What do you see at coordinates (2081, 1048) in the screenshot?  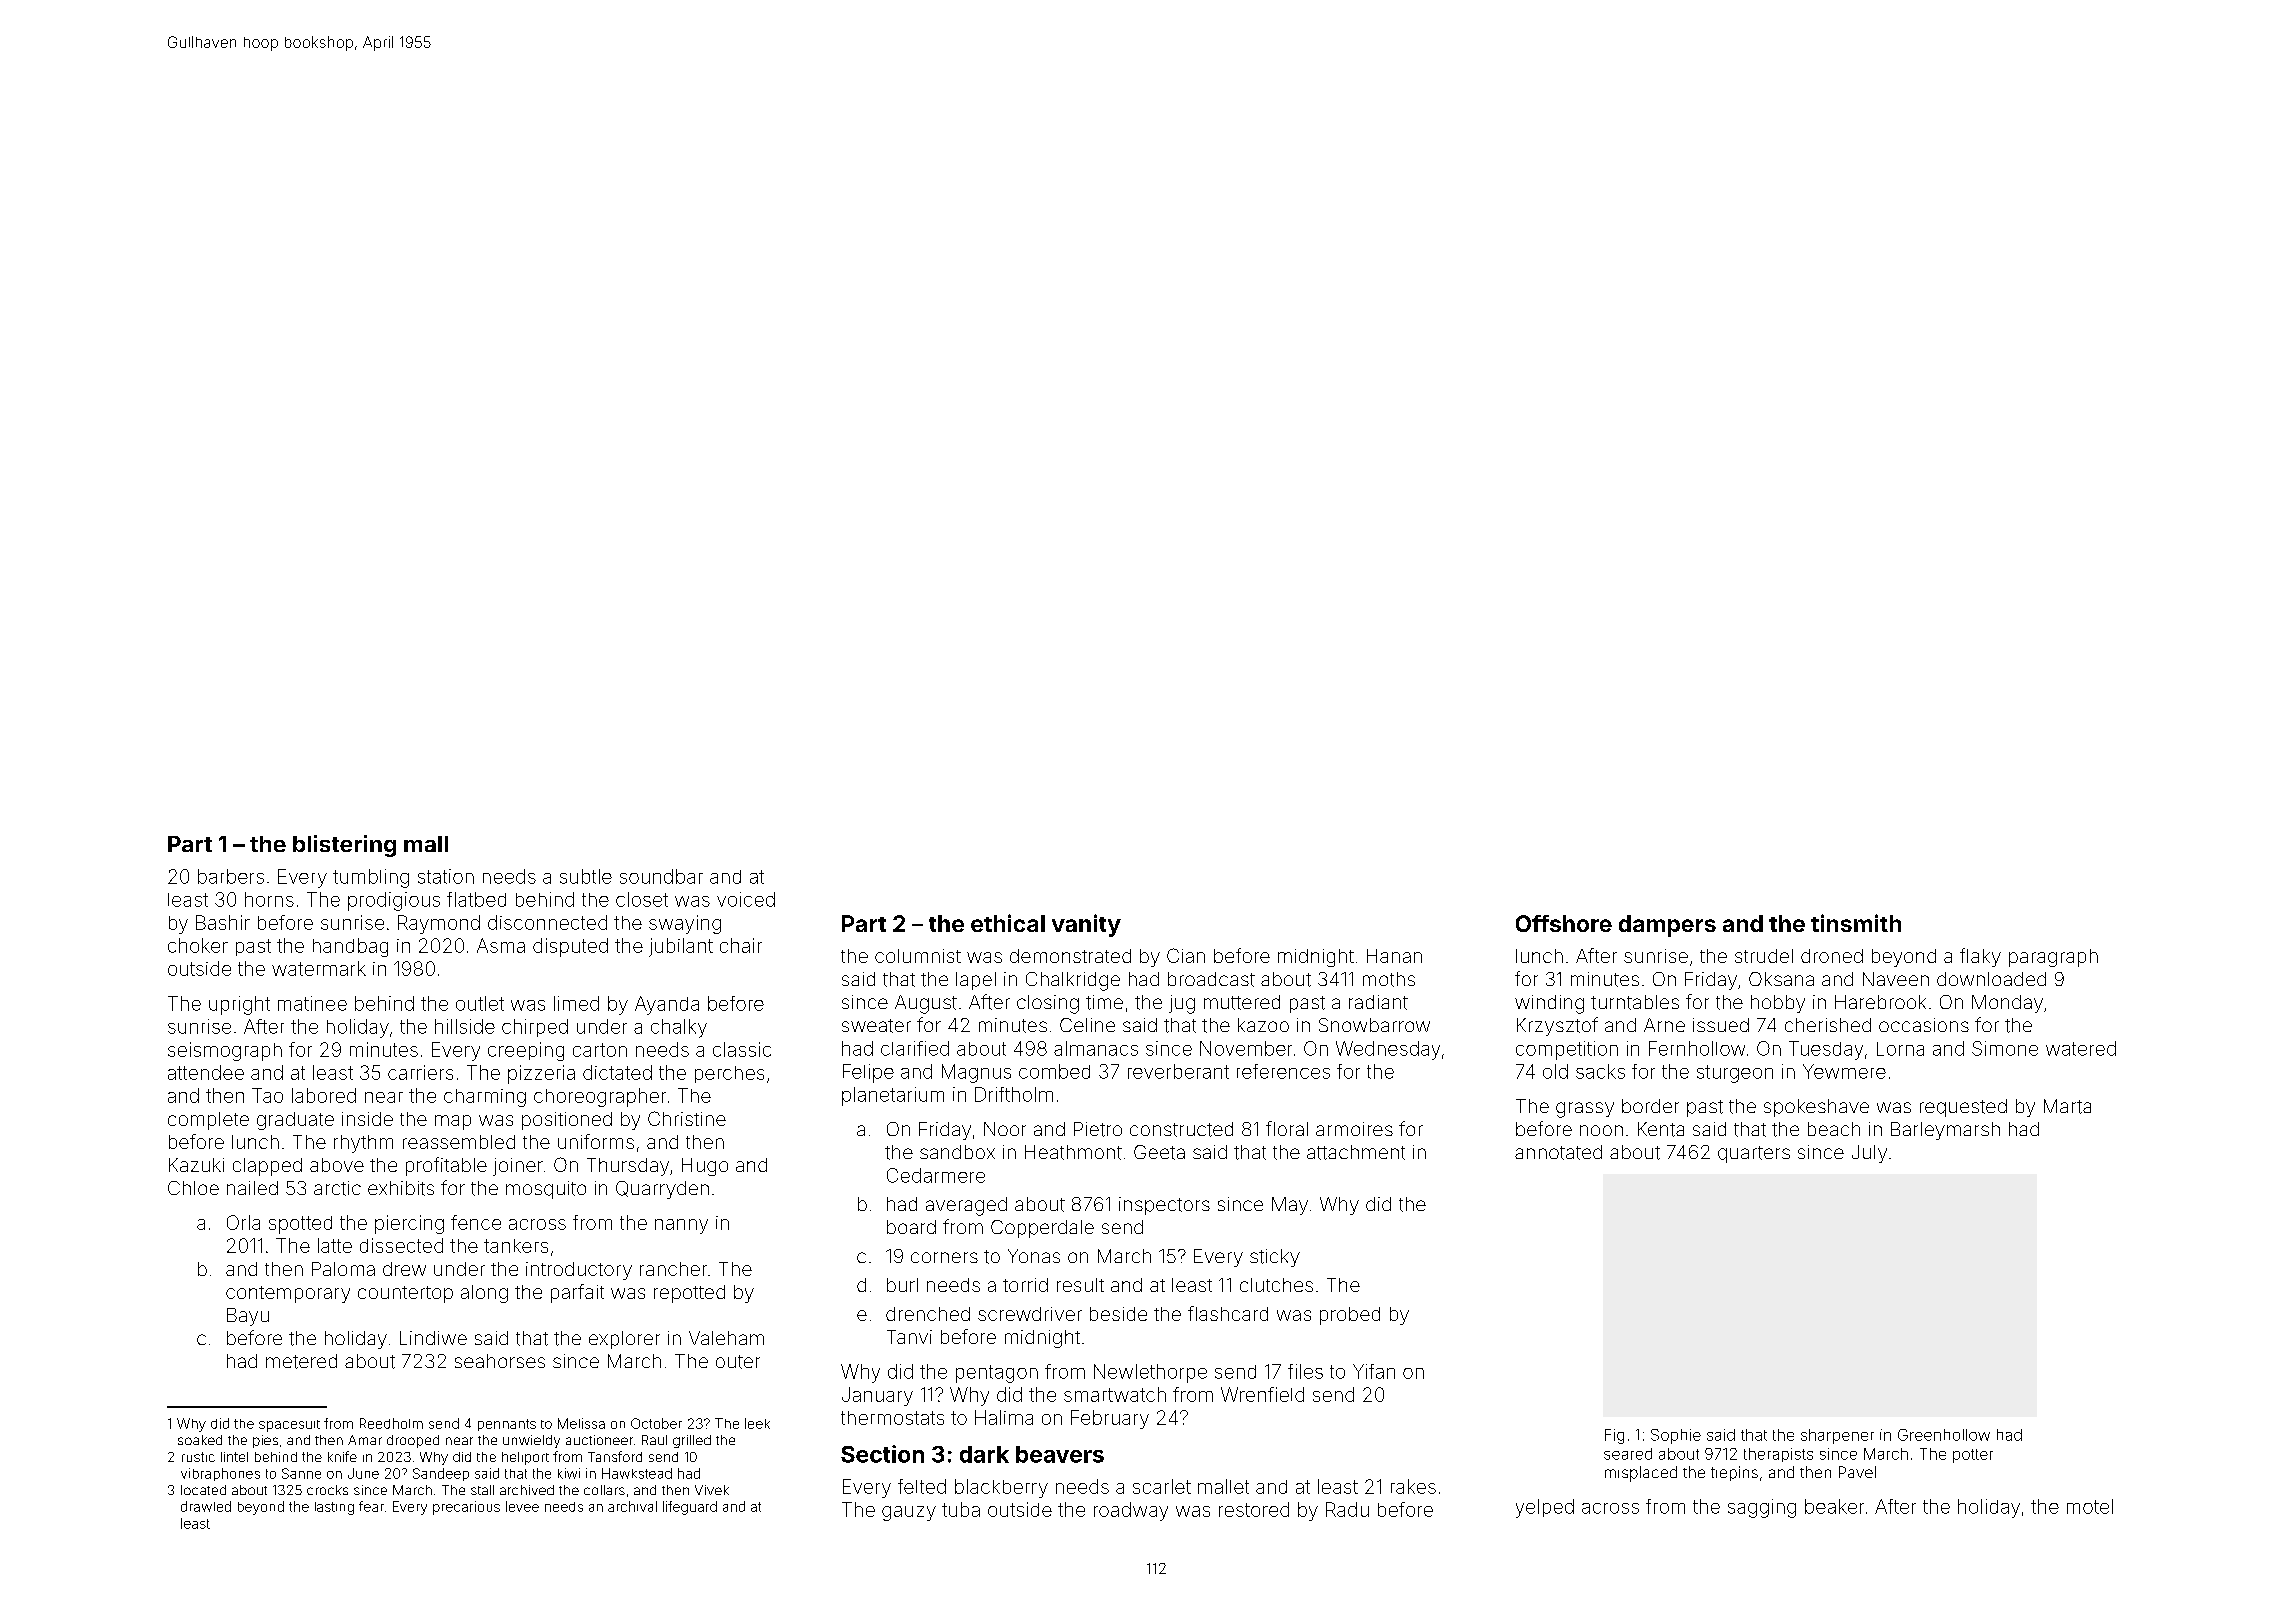 I see `watered` at bounding box center [2081, 1048].
